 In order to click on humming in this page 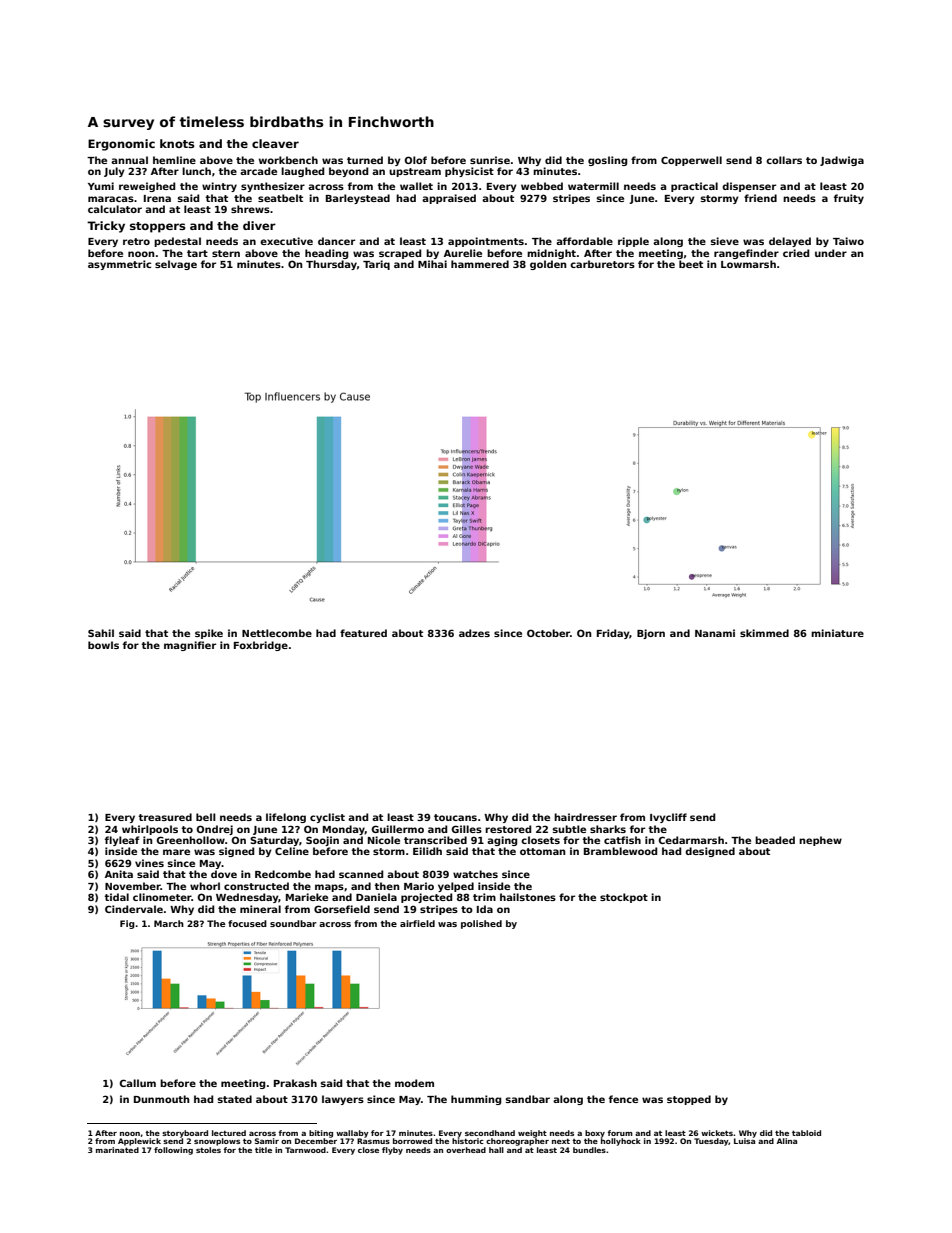, I will do `click(476, 1100)`.
